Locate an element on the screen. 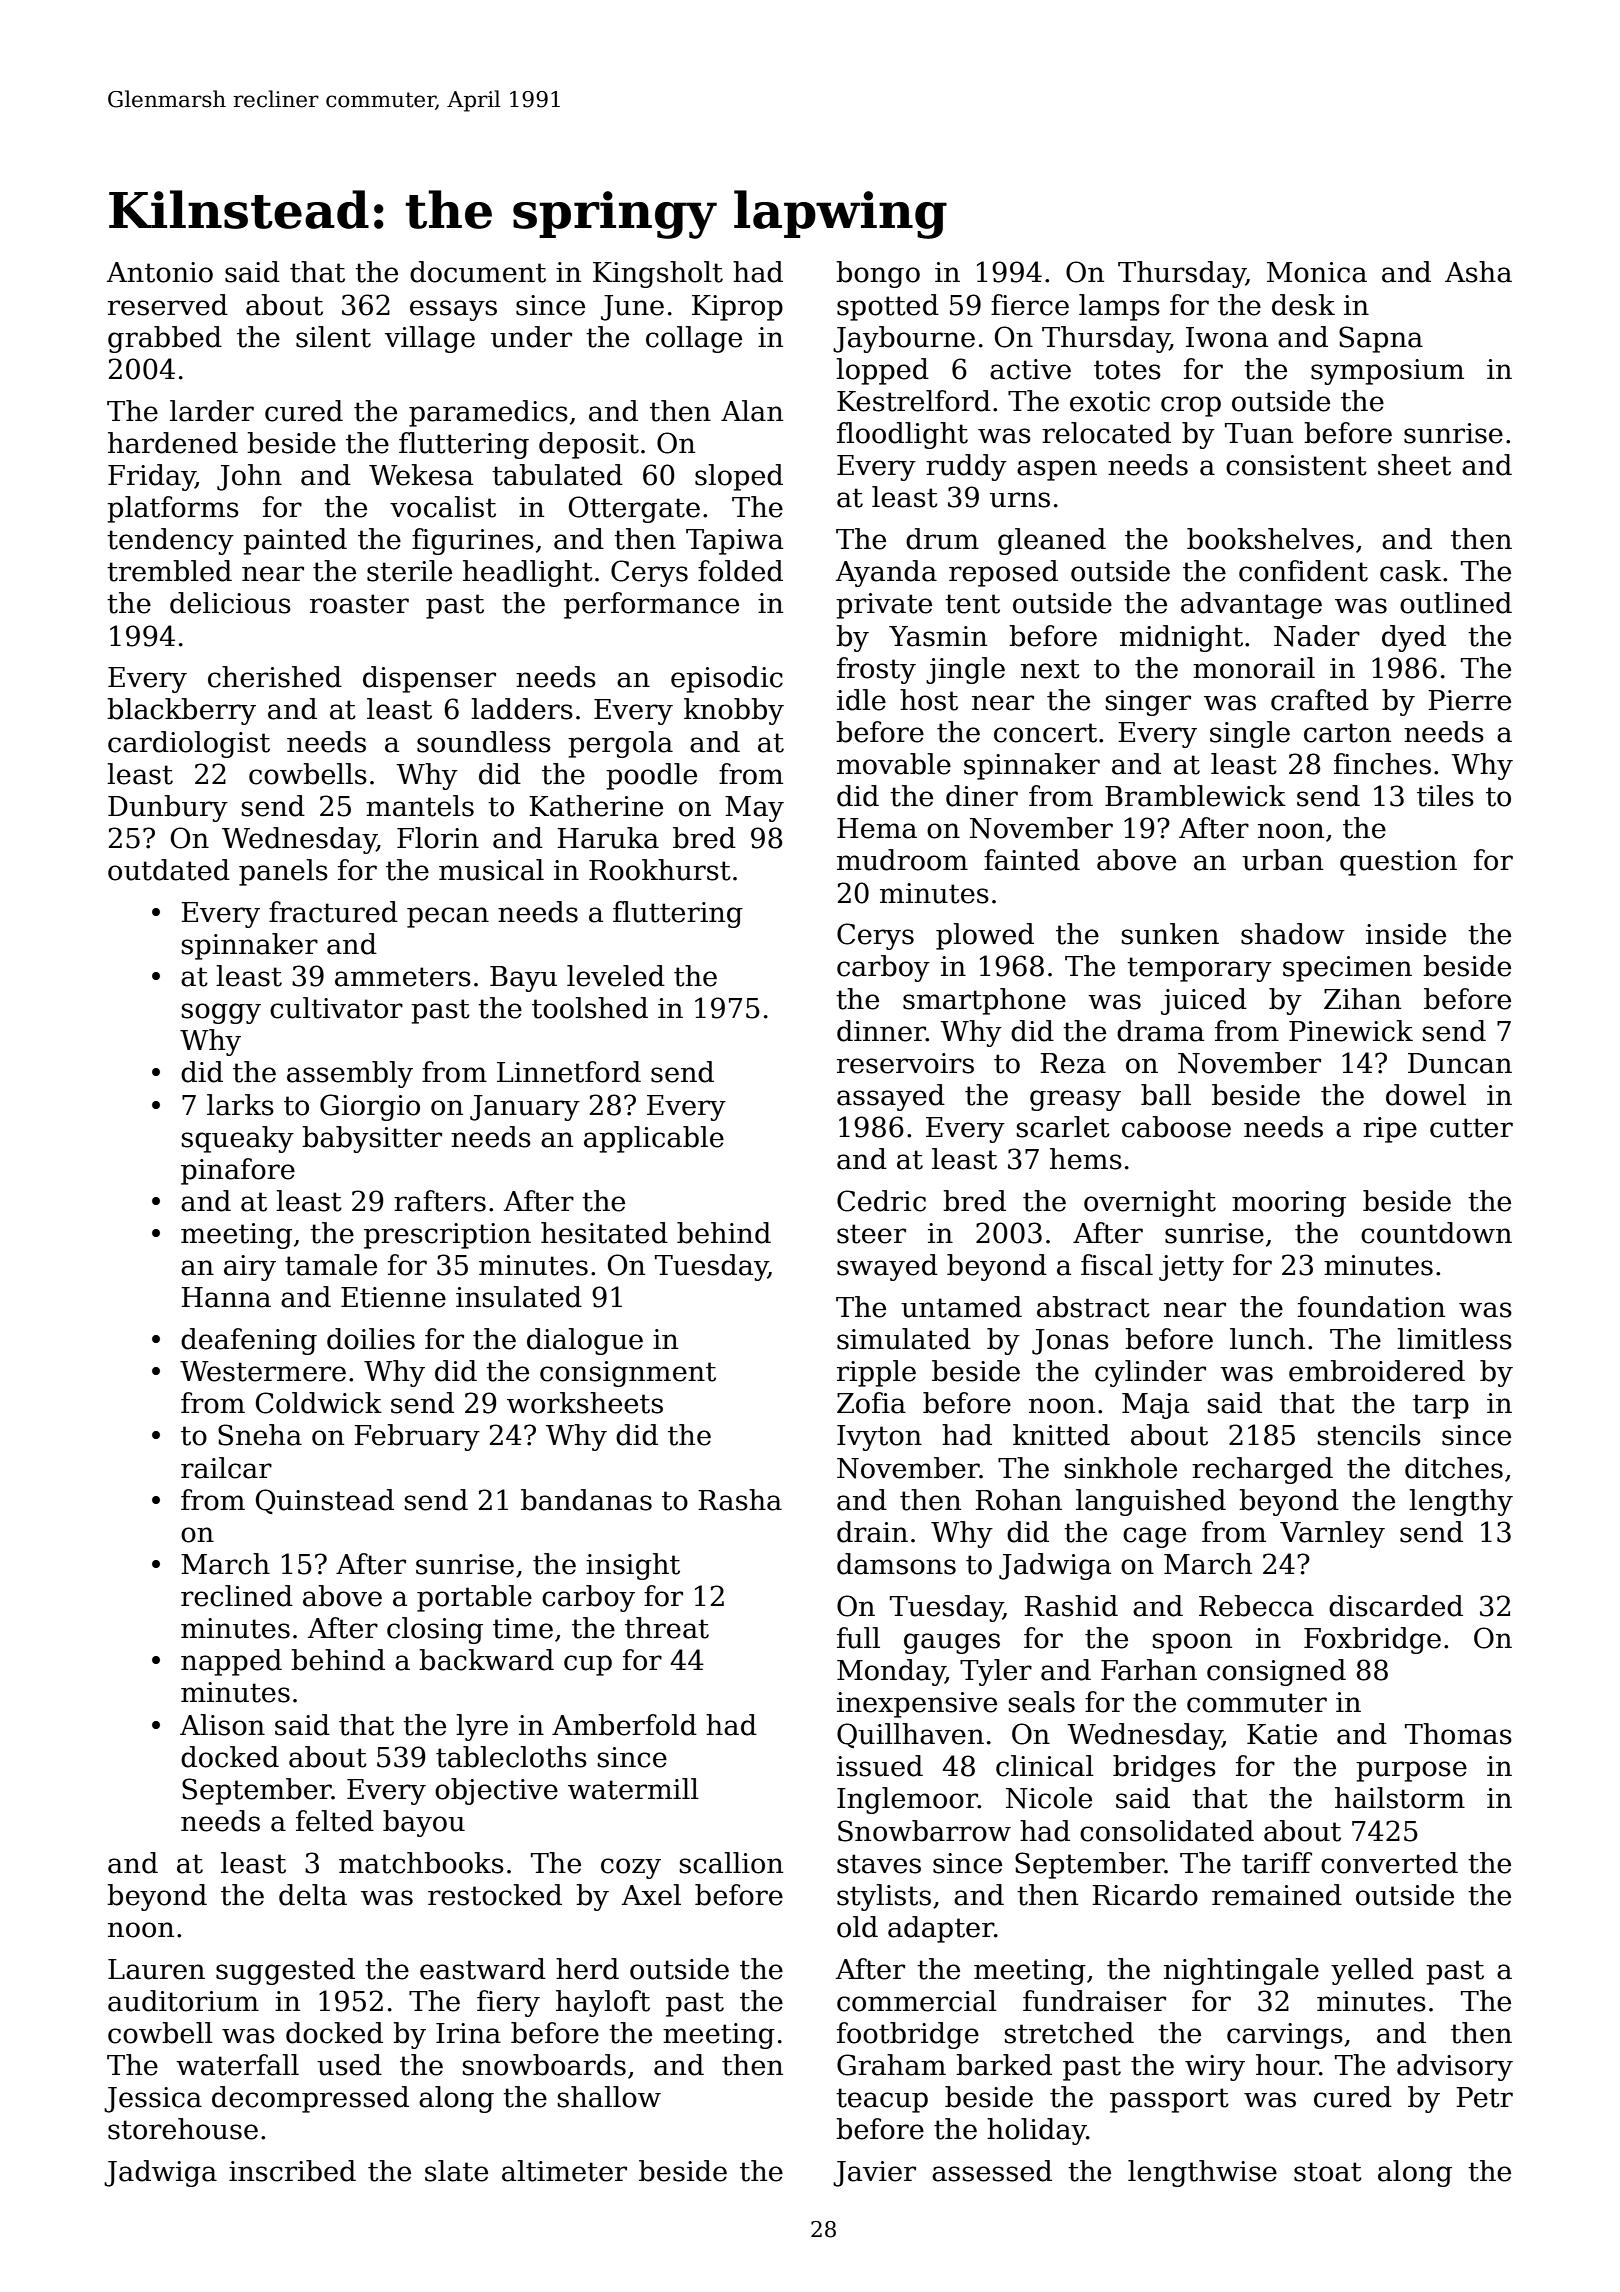 The height and width of the screenshot is (2292, 1620). grabbed is located at coordinates (165, 339).
